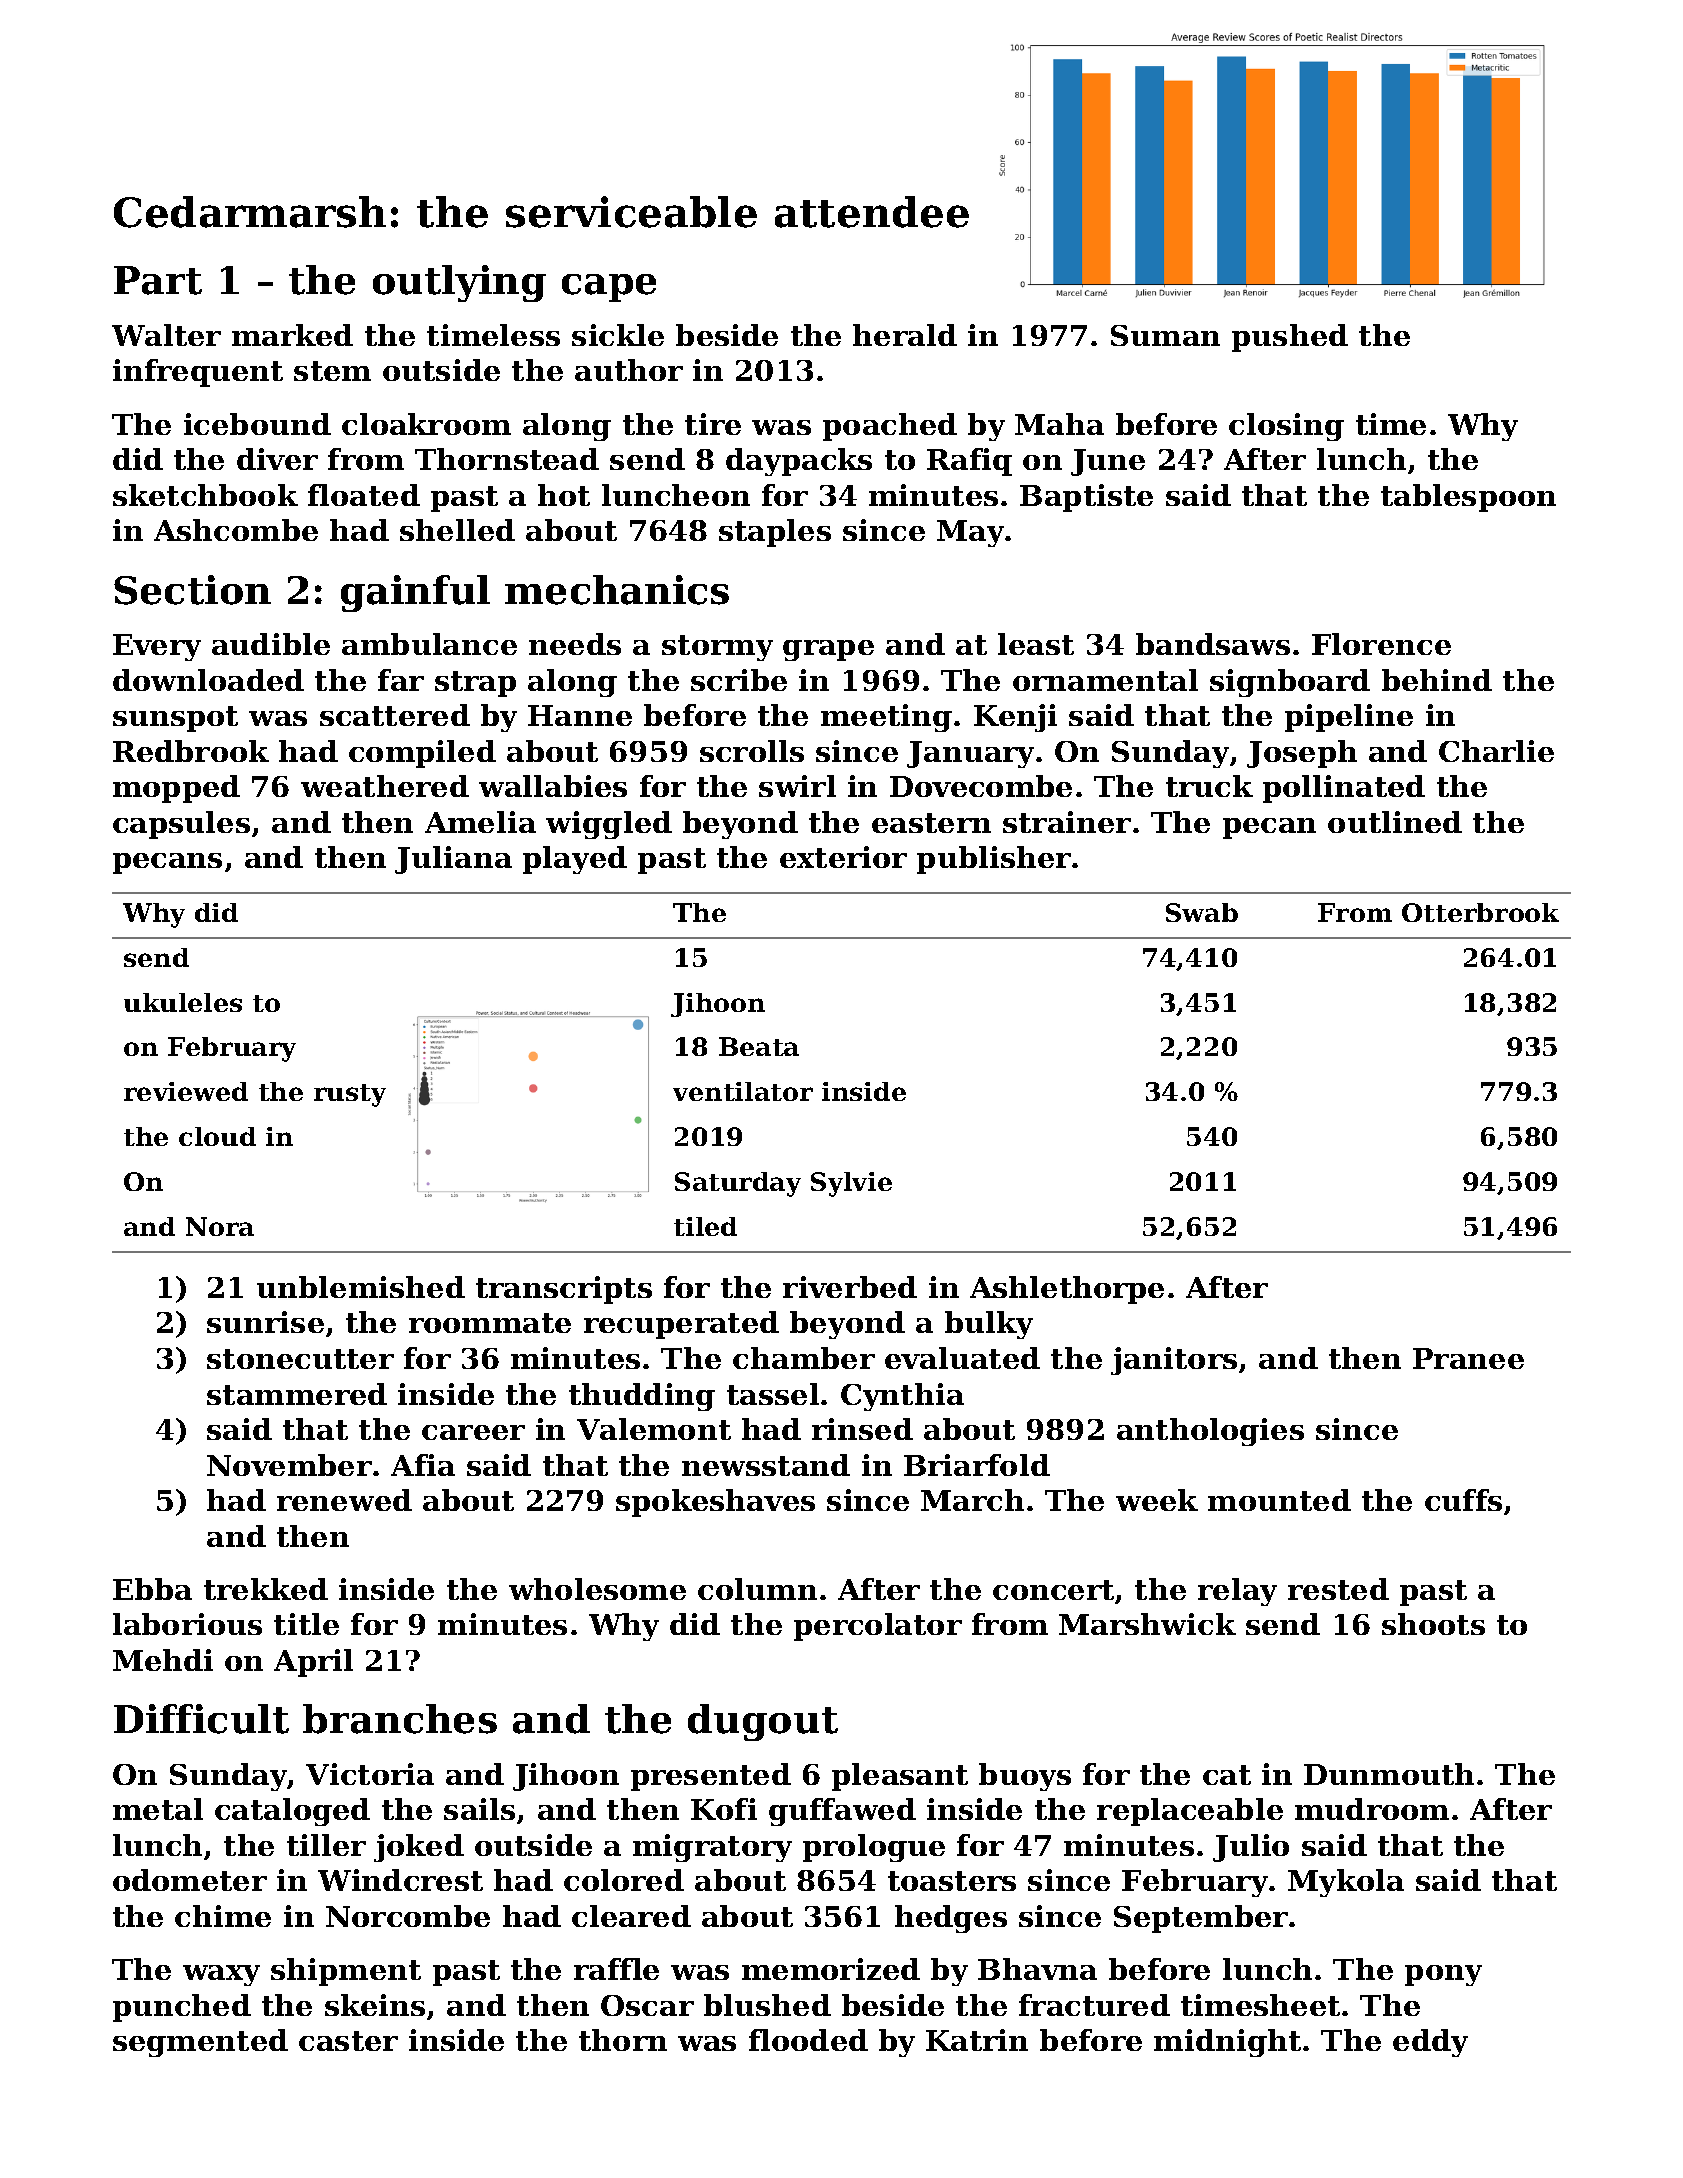 Image resolution: width=1683 pixels, height=2178 pixels. I want to click on played, so click(575, 860).
